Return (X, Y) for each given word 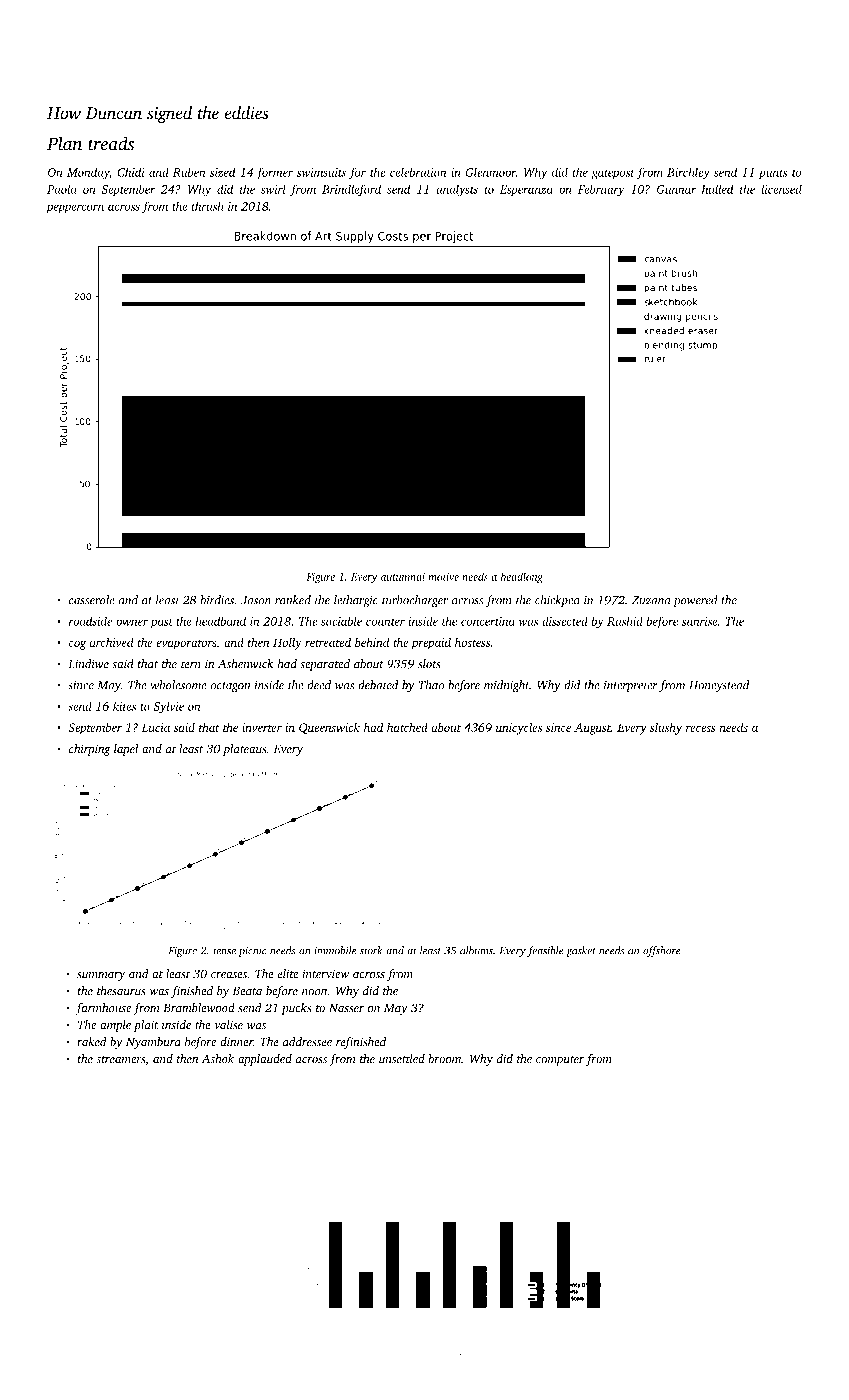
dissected (565, 621)
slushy (666, 728)
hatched (407, 727)
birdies (217, 600)
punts (773, 174)
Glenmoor (490, 172)
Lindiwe (88, 664)
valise (228, 1025)
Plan (64, 143)
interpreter (631, 686)
